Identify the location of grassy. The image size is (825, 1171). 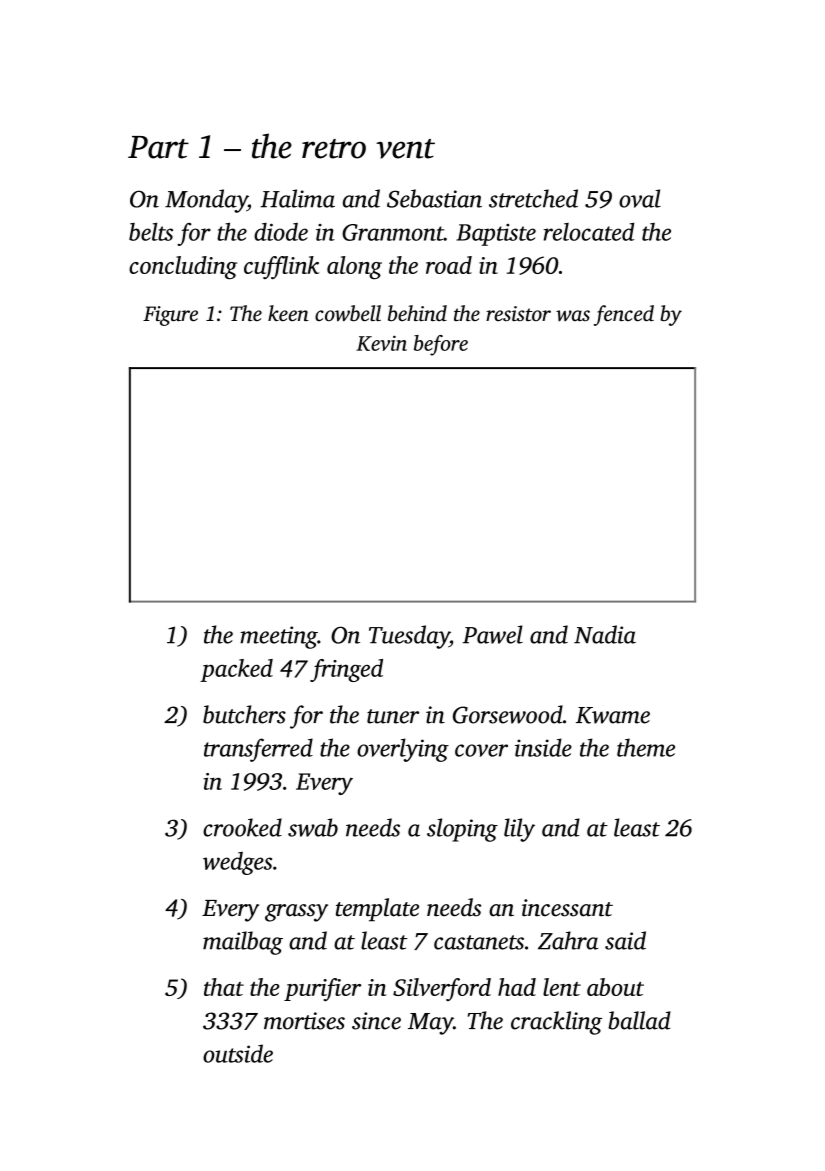
(296, 913).
